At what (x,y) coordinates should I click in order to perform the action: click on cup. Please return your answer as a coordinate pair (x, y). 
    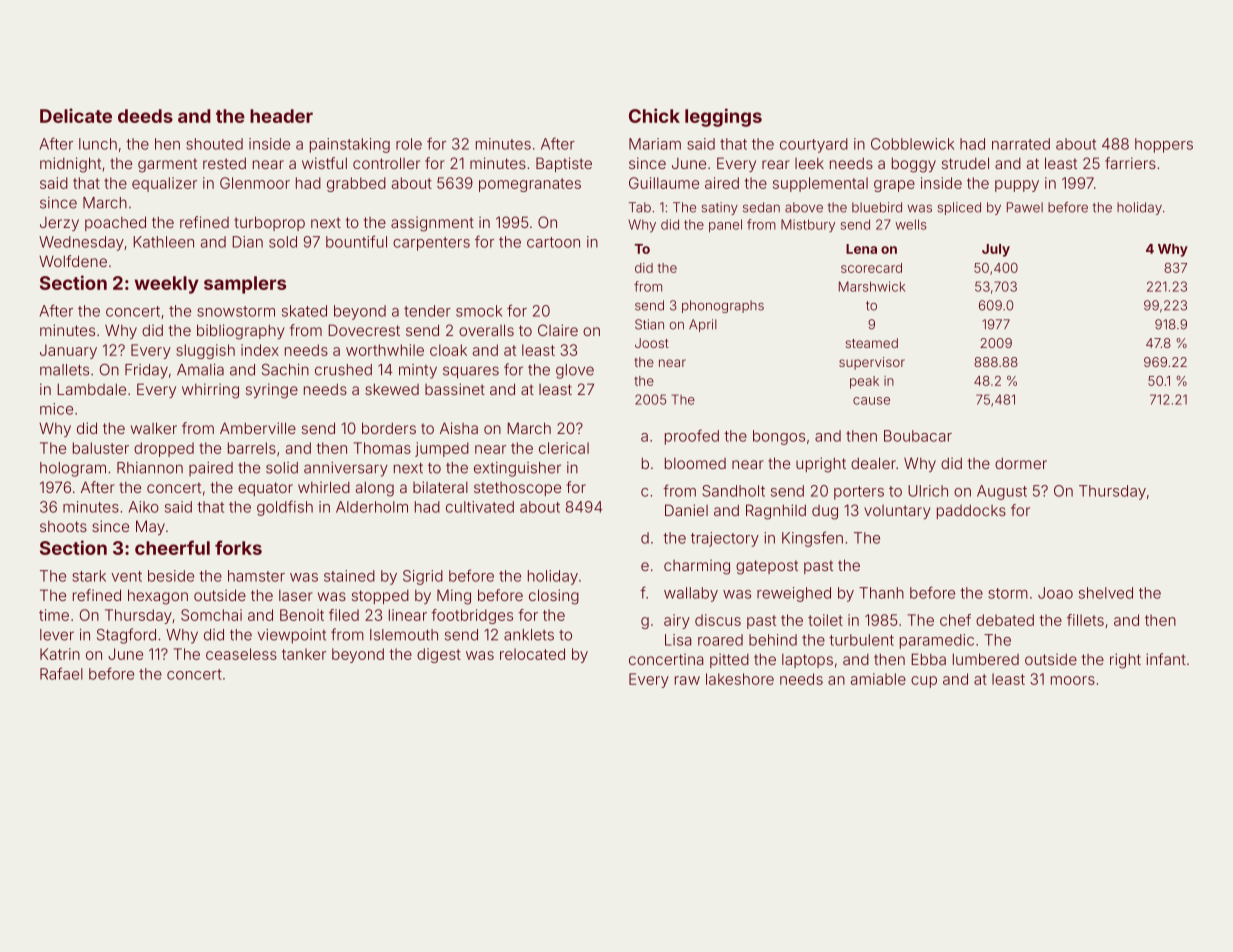
    Looking at the image, I should click on (924, 682).
